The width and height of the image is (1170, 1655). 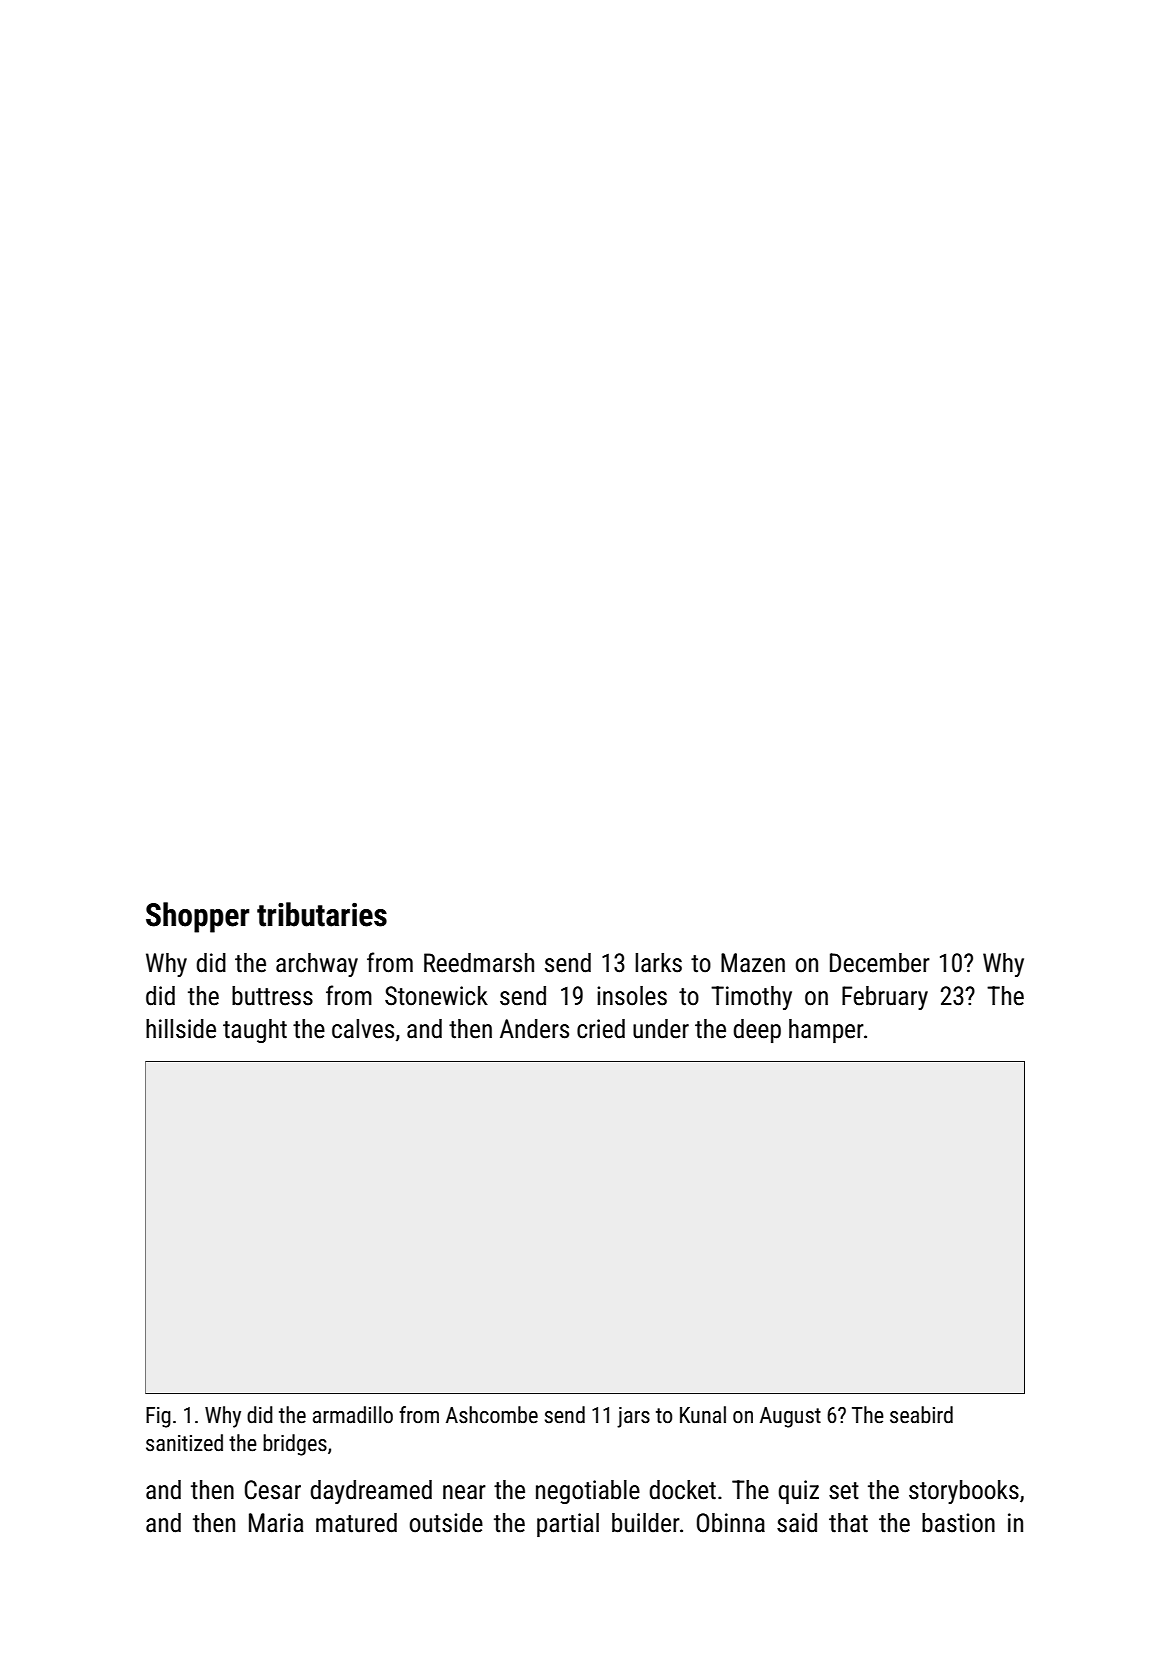 I want to click on deep, so click(x=757, y=1031).
